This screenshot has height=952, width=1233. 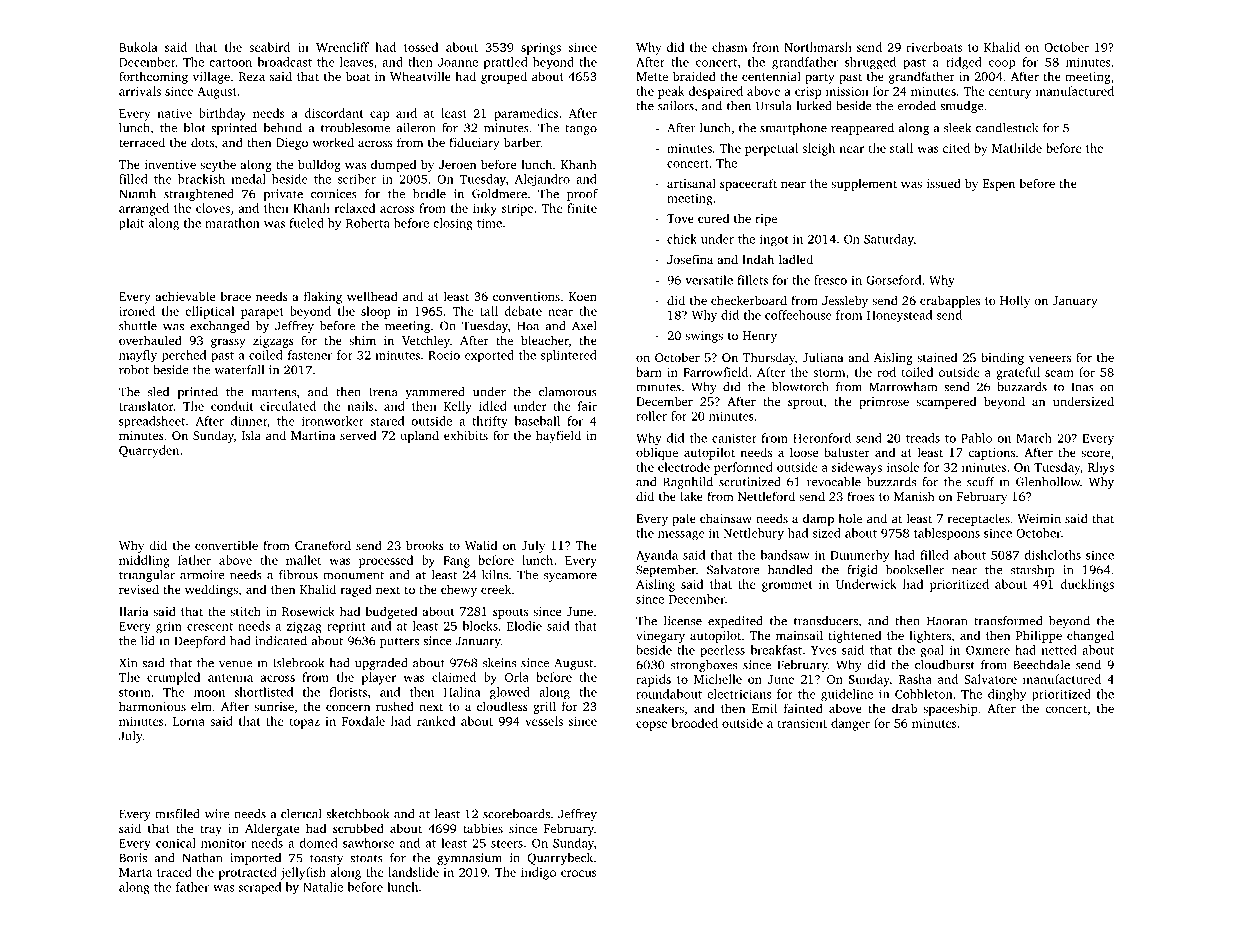 What do you see at coordinates (146, 406) in the screenshot?
I see `translator` at bounding box center [146, 406].
